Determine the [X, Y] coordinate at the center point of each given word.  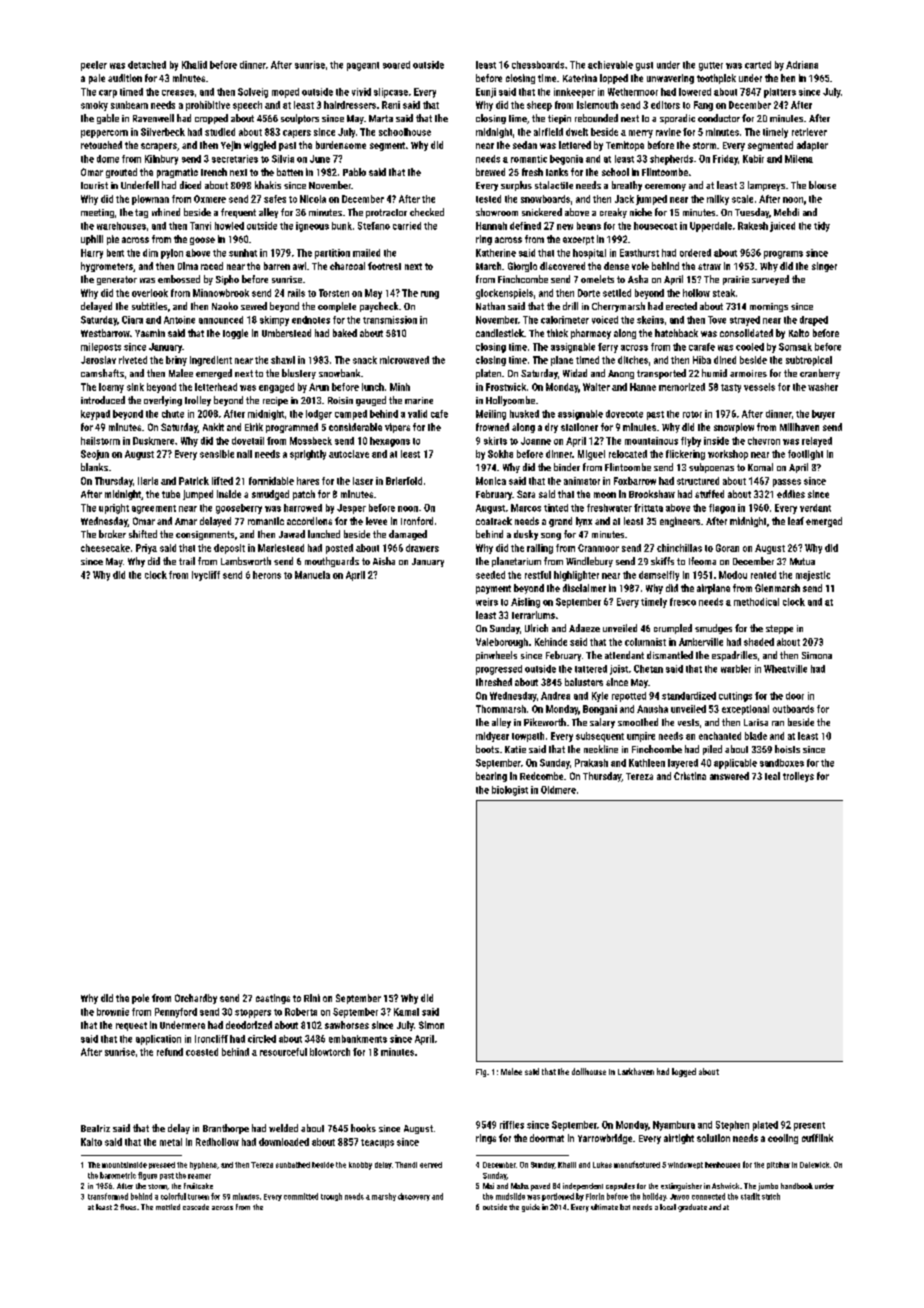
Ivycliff [206, 576]
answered [729, 776]
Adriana [802, 65]
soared [396, 65]
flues [128, 1207]
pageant [363, 66]
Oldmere [558, 790]
